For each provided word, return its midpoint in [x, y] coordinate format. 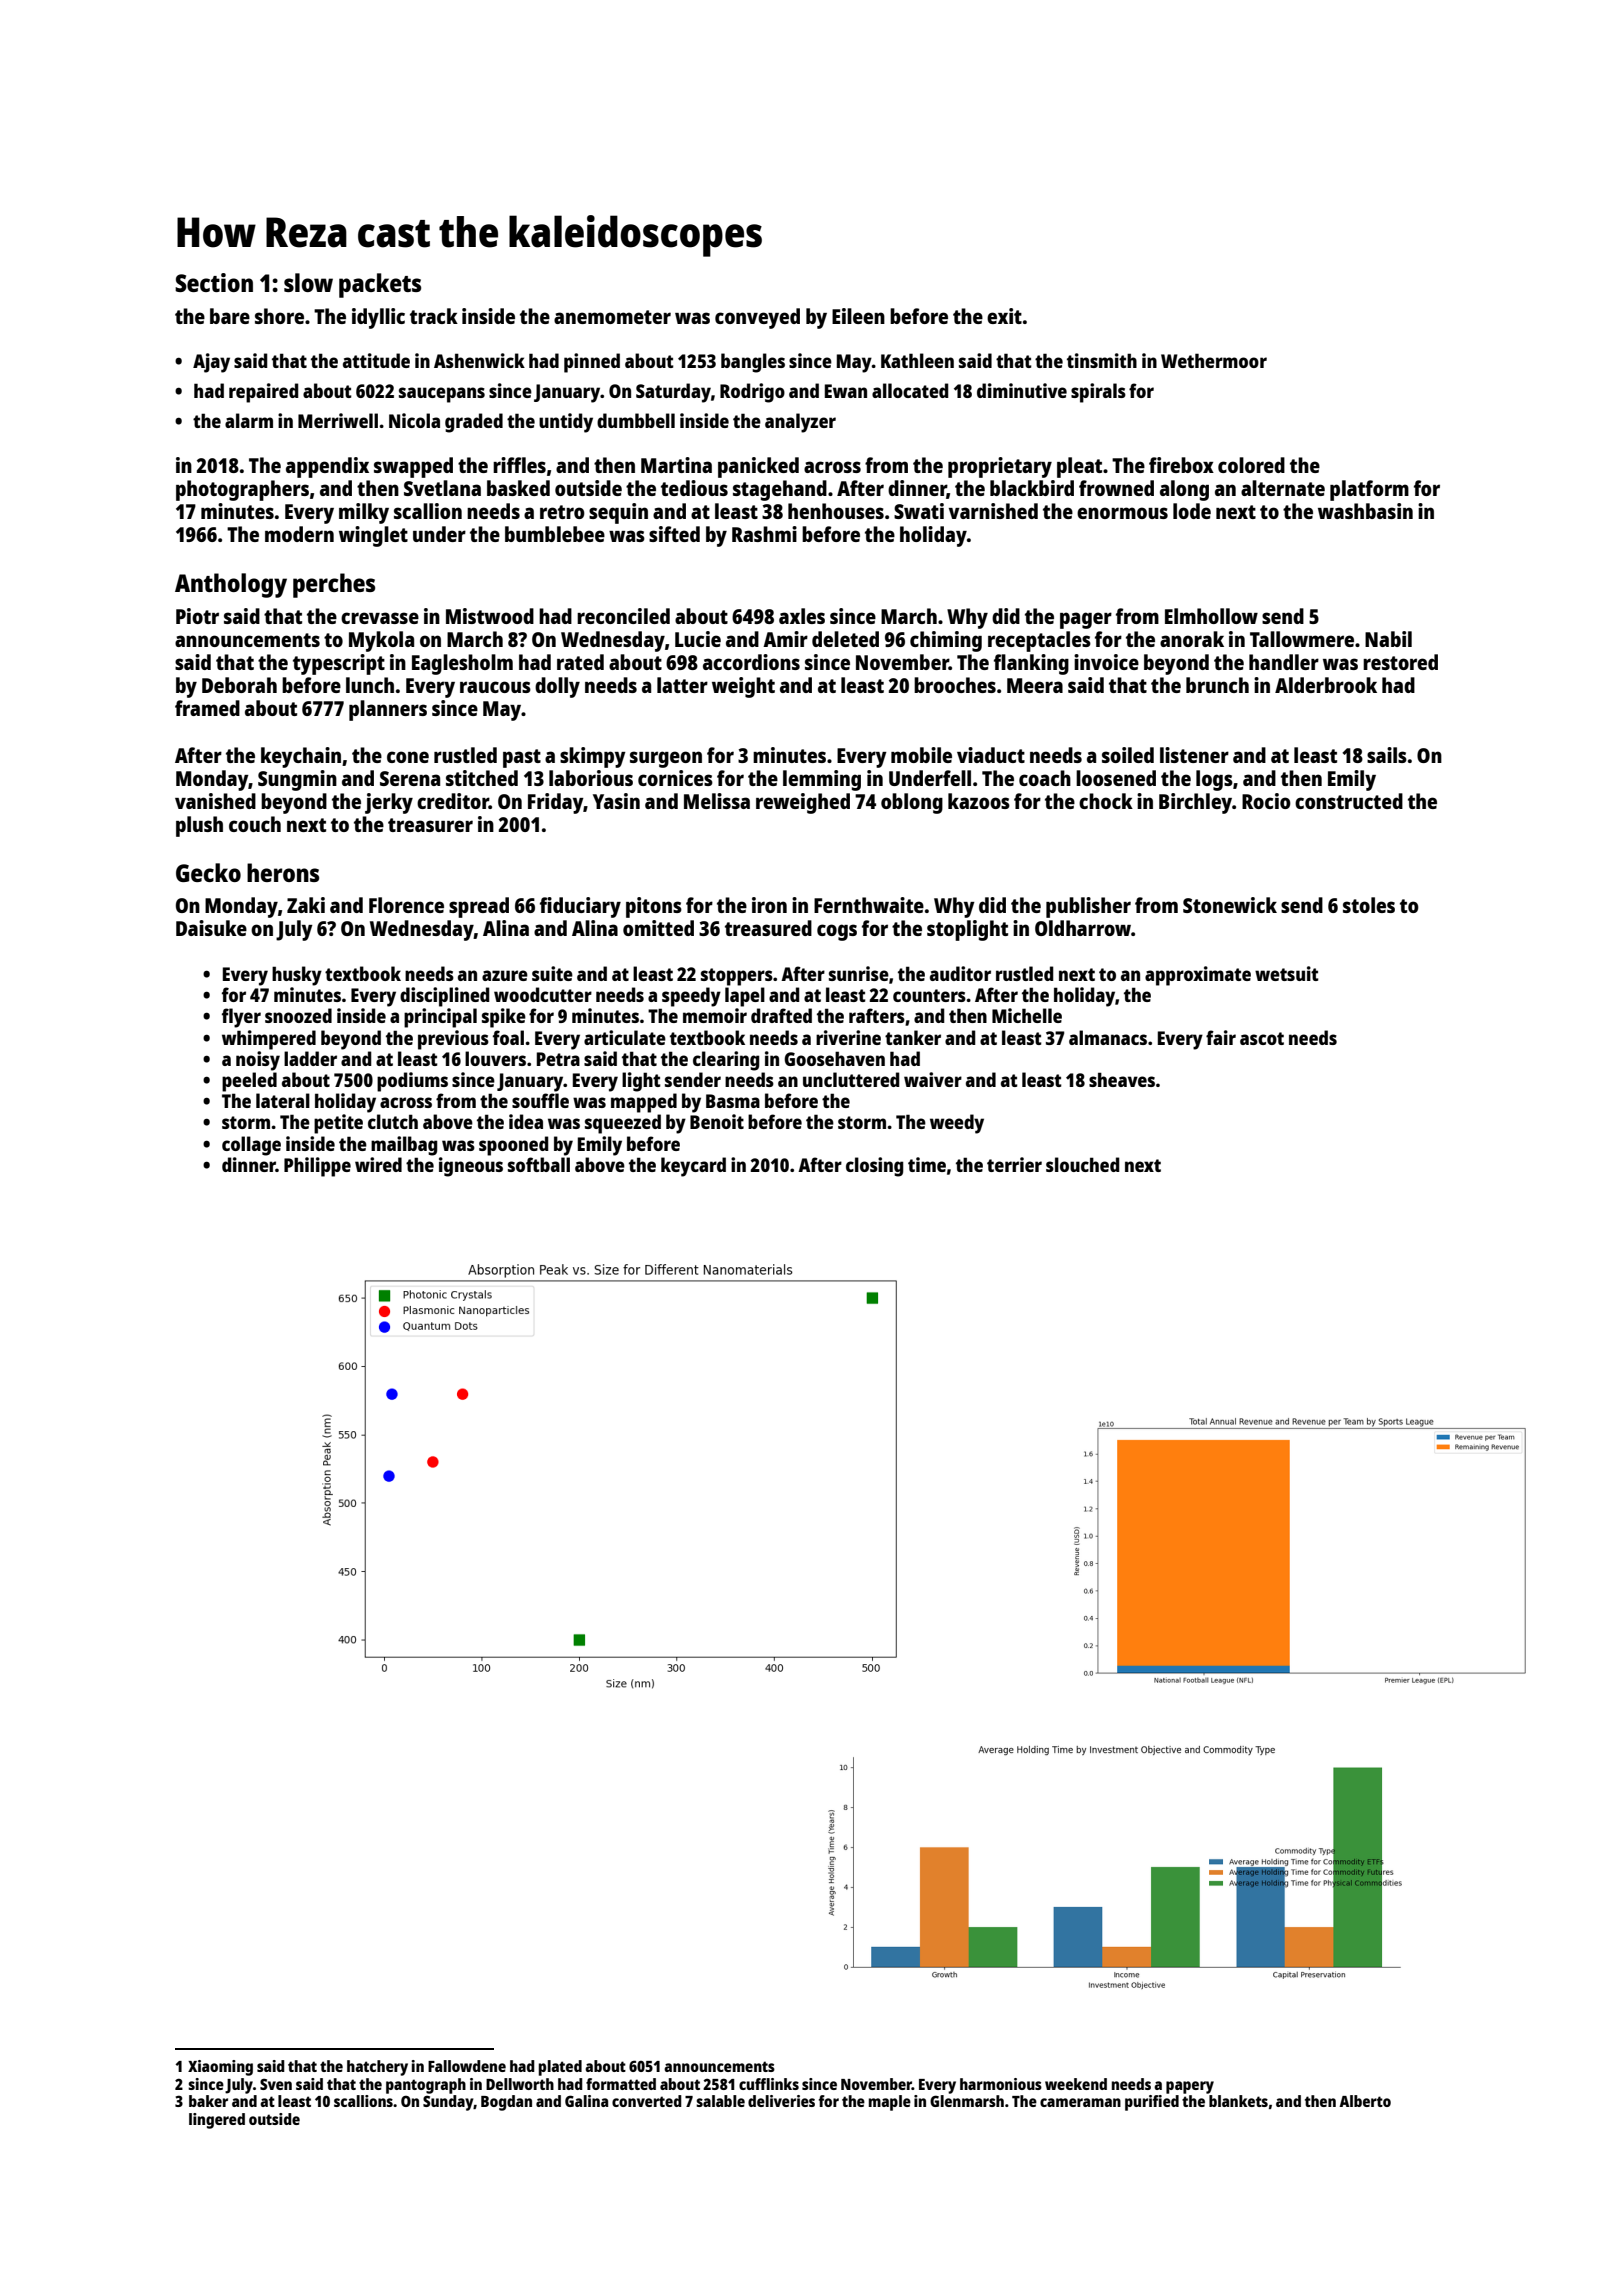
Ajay [211, 363]
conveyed [757, 318]
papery [1190, 2087]
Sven [276, 2084]
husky [297, 976]
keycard [693, 1167]
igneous [471, 1167]
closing [875, 1167]
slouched [1083, 1164]
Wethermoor [1214, 360]
